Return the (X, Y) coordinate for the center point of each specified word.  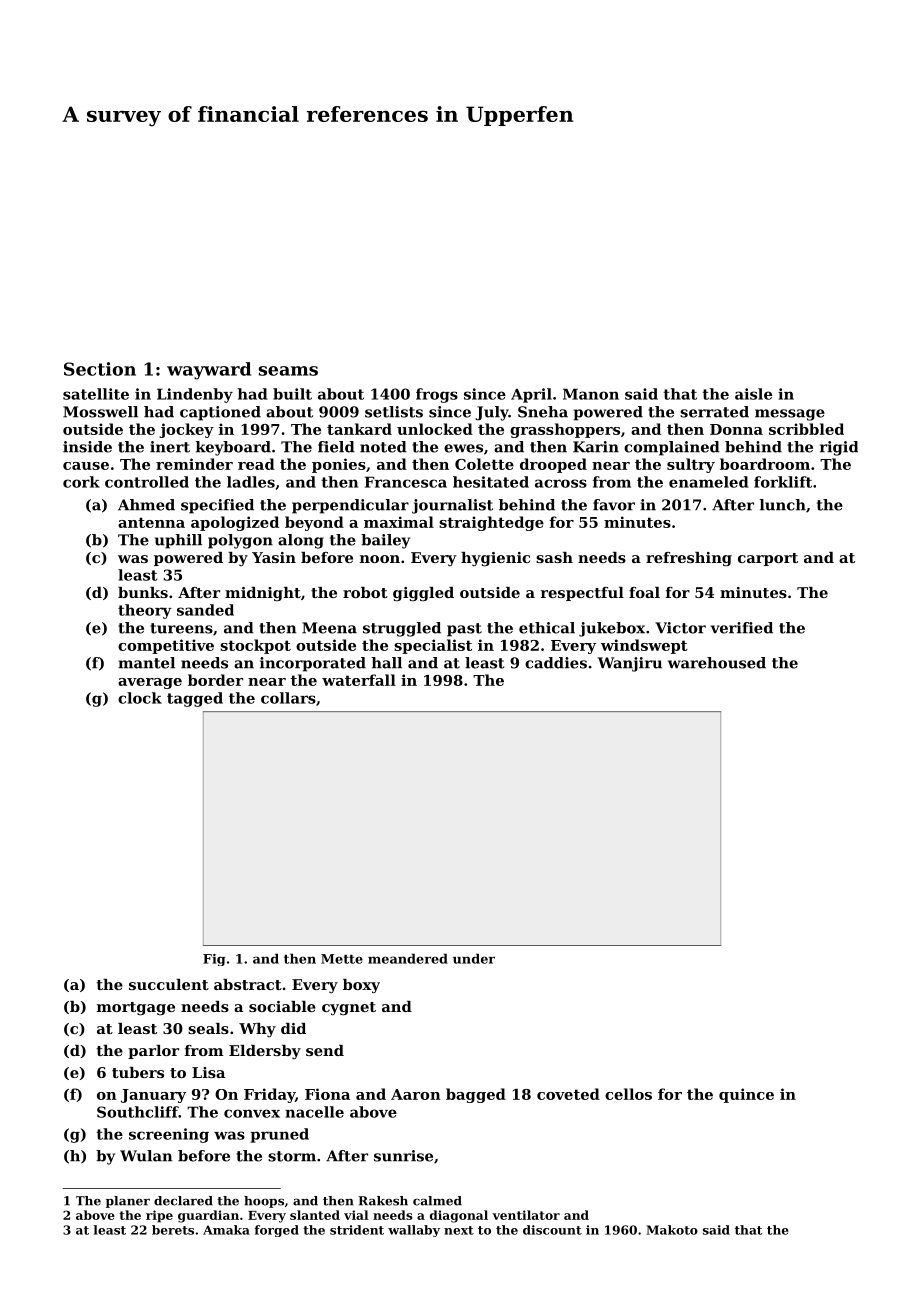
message (790, 415)
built (292, 394)
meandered (408, 958)
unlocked (435, 429)
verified (742, 628)
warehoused (717, 663)
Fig (214, 960)
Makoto (672, 1230)
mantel (146, 663)
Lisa (208, 1072)
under (474, 958)
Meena (329, 628)
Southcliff (138, 1112)
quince (746, 1095)
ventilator (526, 1215)
